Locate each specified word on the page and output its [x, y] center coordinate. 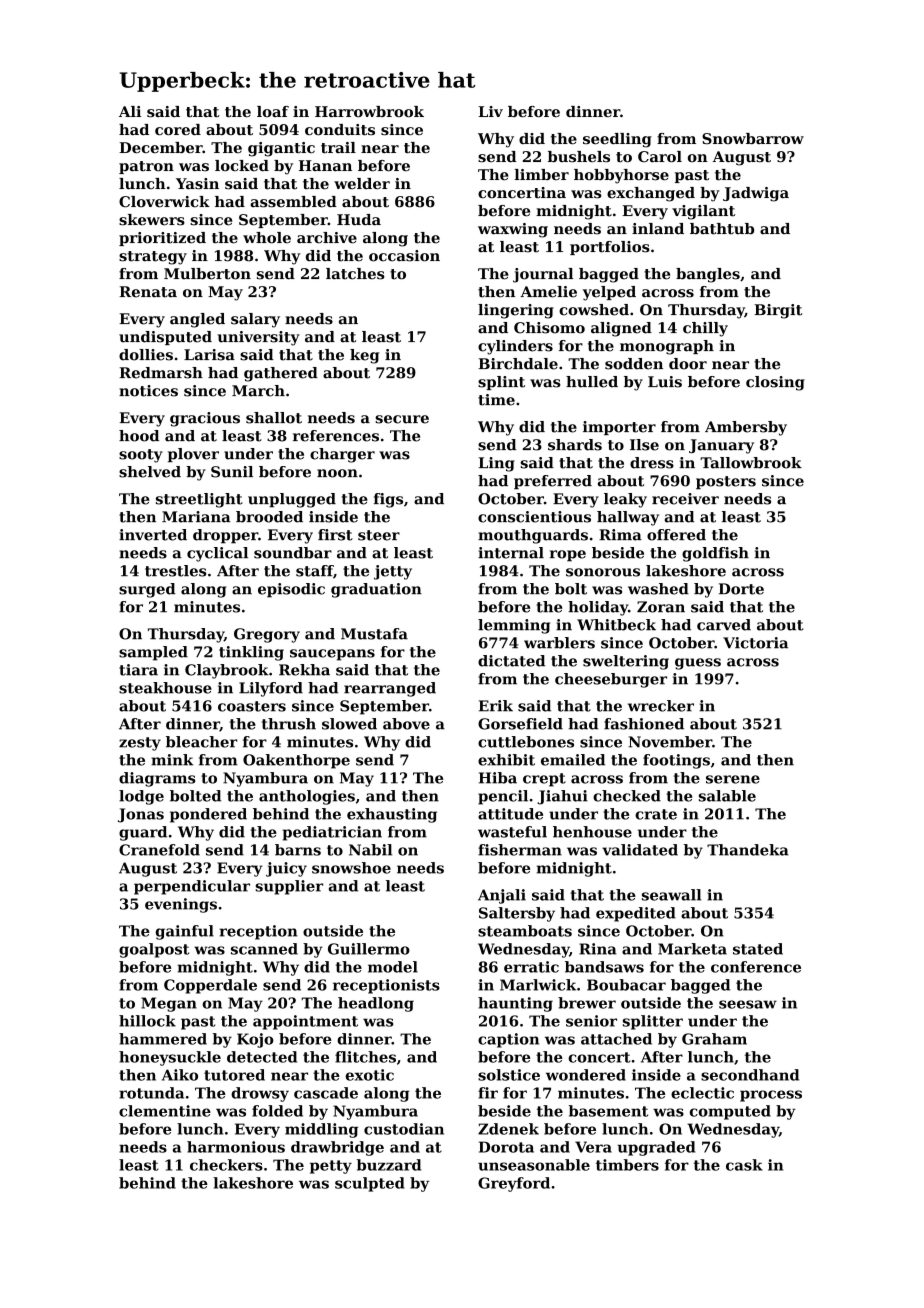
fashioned [644, 724]
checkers [226, 1165]
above [406, 724]
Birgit [778, 311]
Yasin [197, 184]
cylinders [515, 347]
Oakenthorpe [296, 761]
